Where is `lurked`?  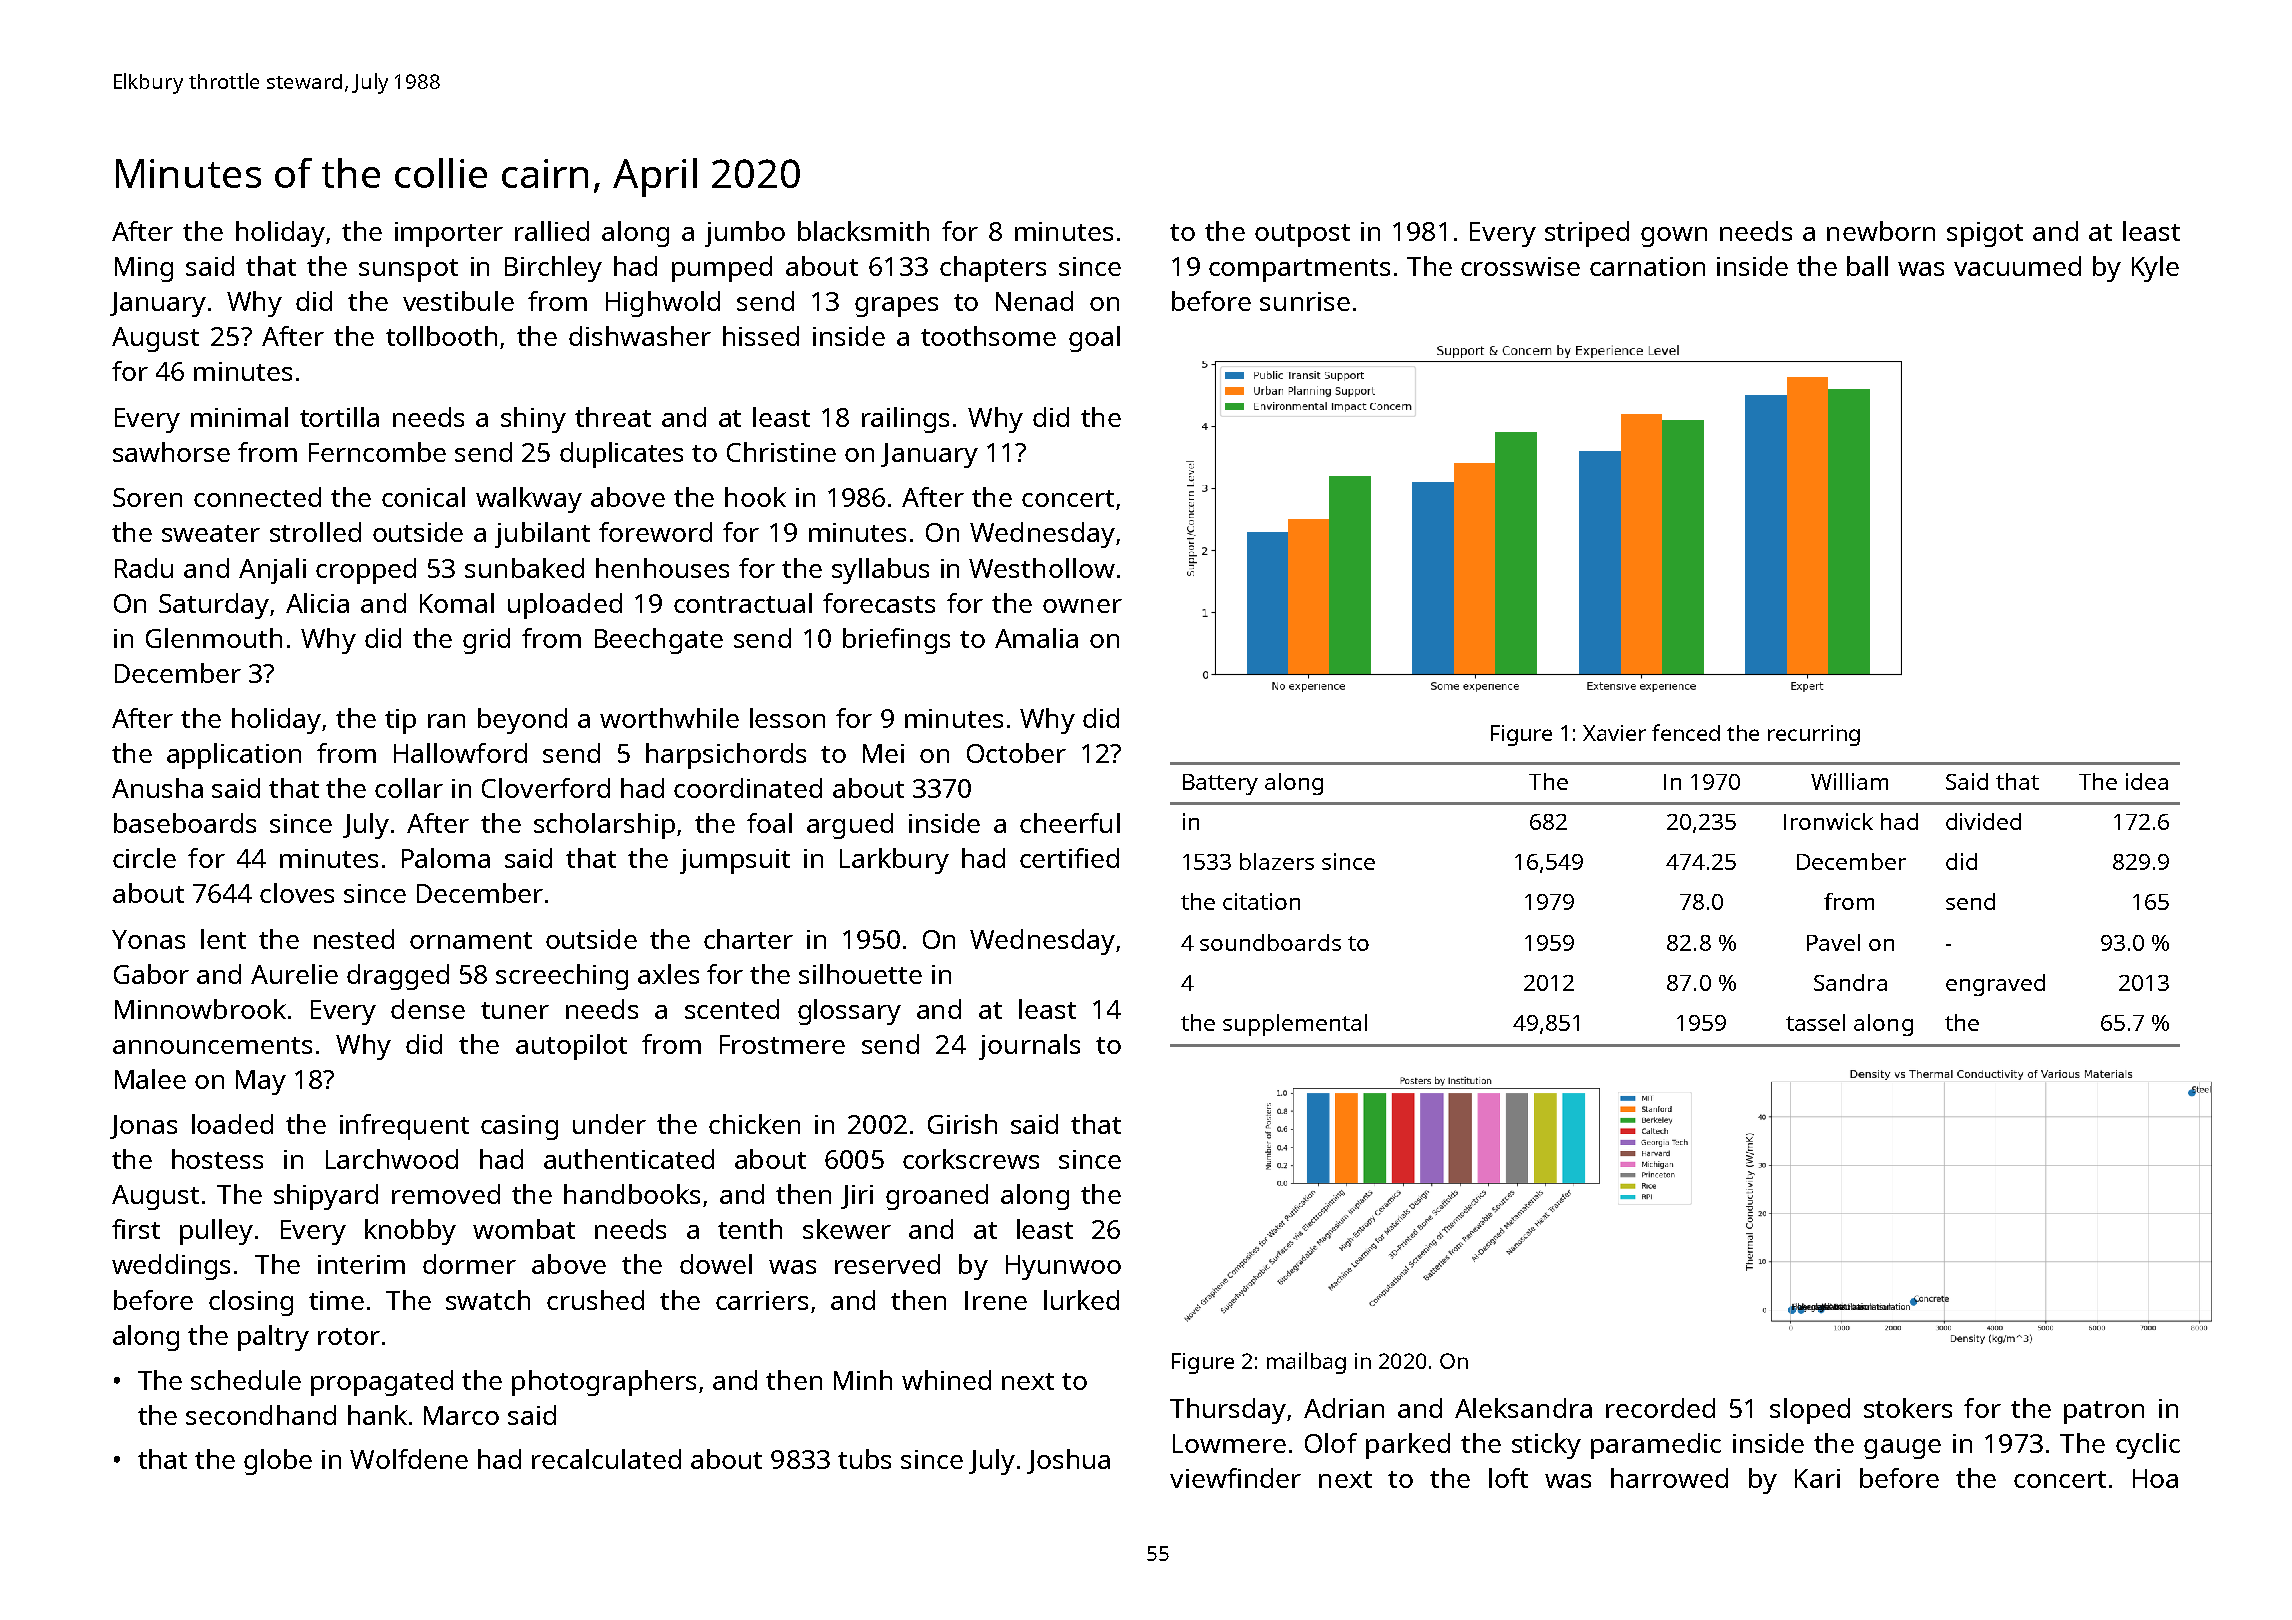
lurked is located at coordinates (1081, 1300).
